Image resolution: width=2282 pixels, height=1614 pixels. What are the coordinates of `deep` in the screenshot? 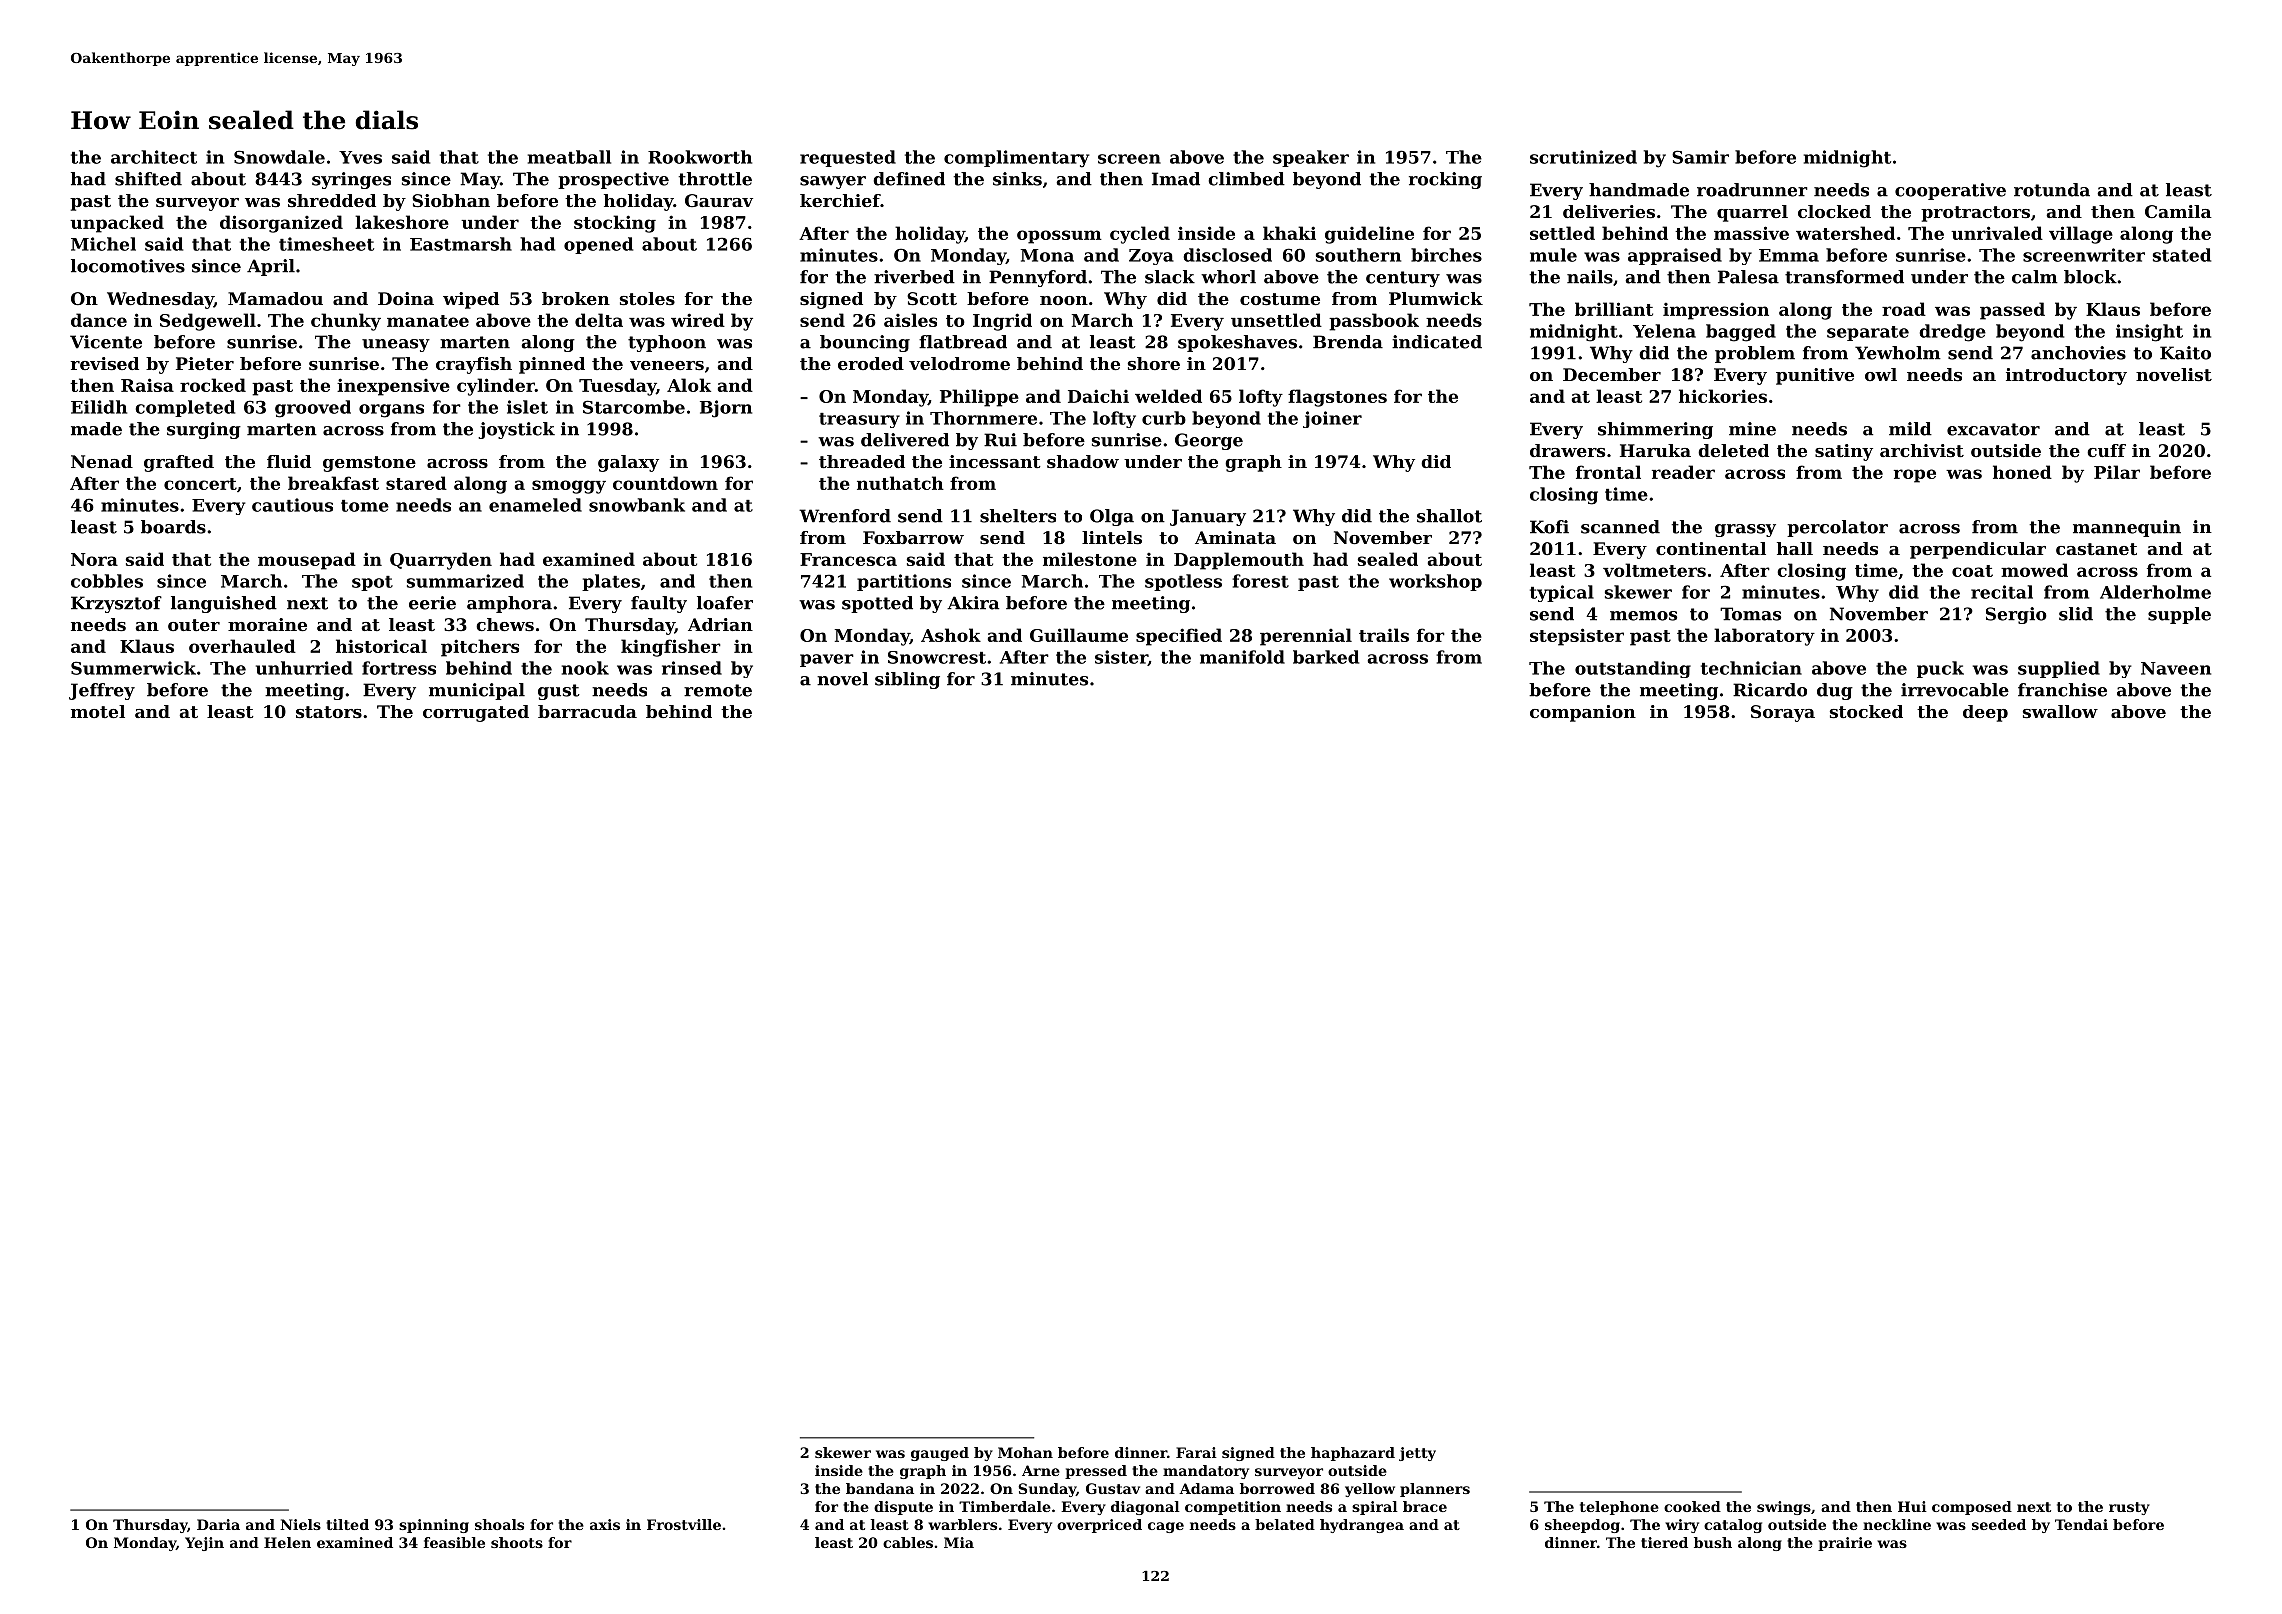 It's located at (1985, 713).
